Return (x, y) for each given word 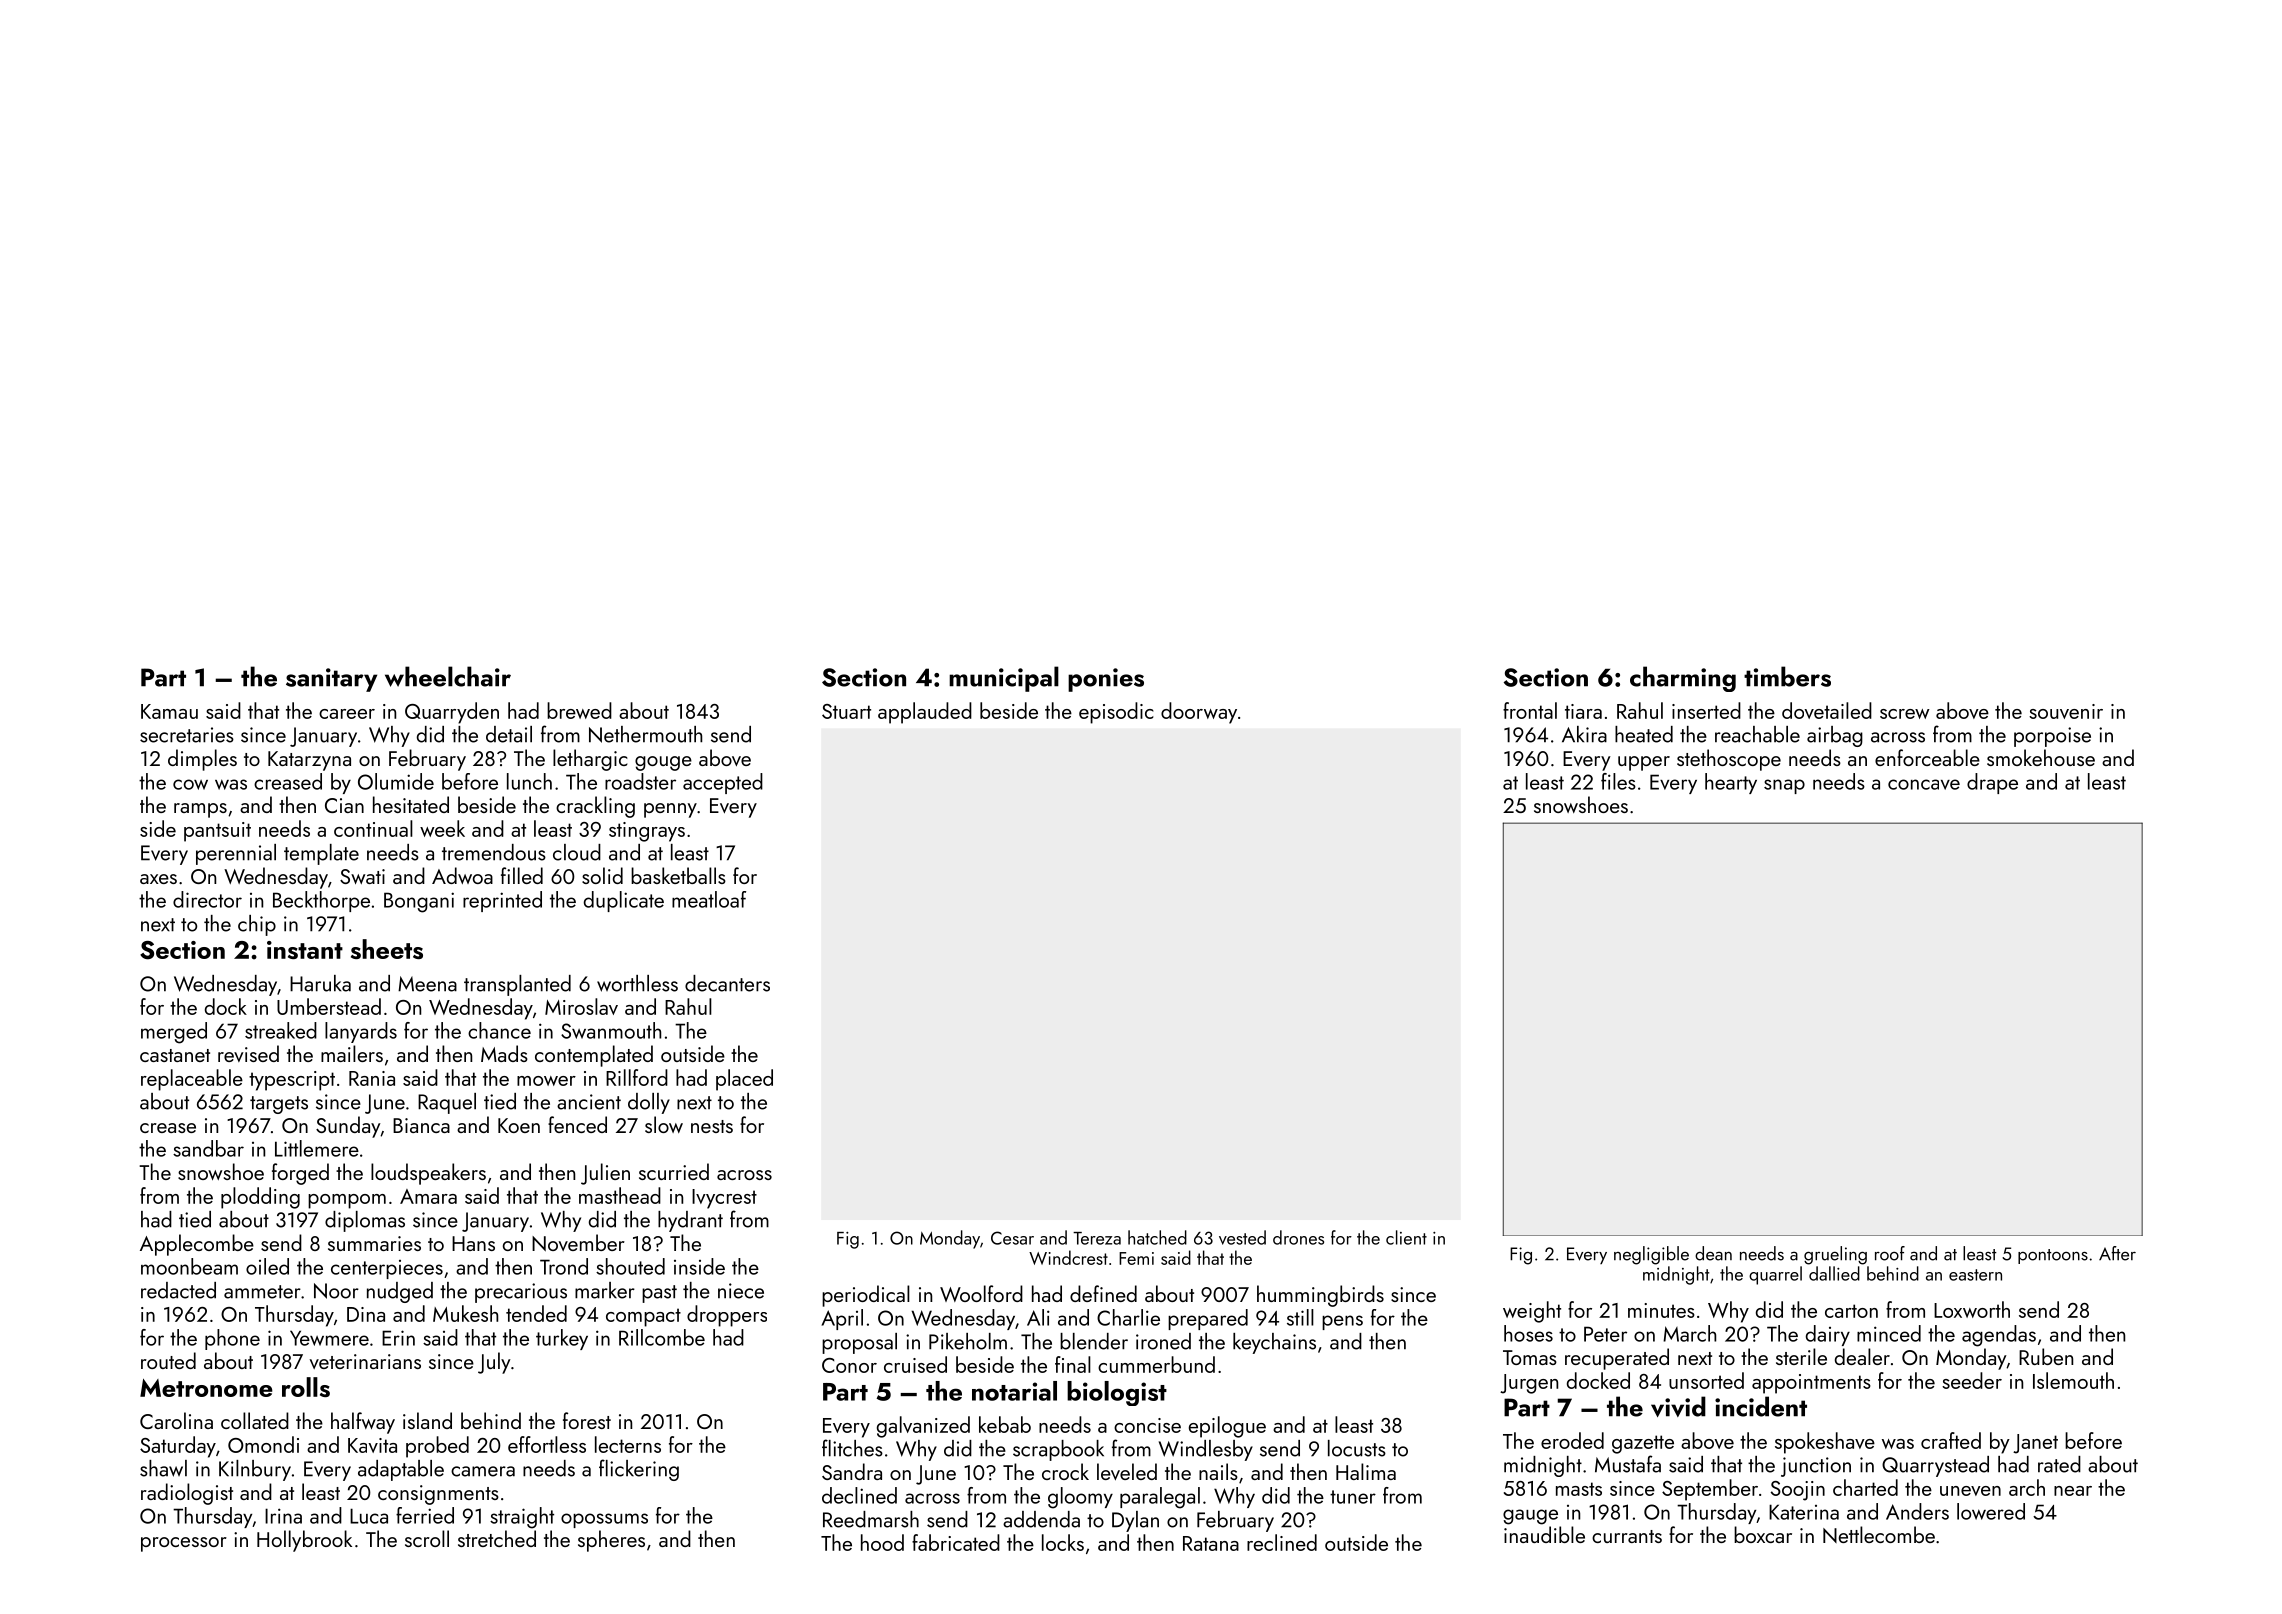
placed (744, 1080)
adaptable (401, 1470)
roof (1890, 1253)
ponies (1106, 680)
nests (712, 1126)
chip (257, 925)
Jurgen (1529, 1384)
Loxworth (1972, 1309)
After (2117, 1253)
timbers (1787, 676)
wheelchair (448, 676)
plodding (260, 1198)
